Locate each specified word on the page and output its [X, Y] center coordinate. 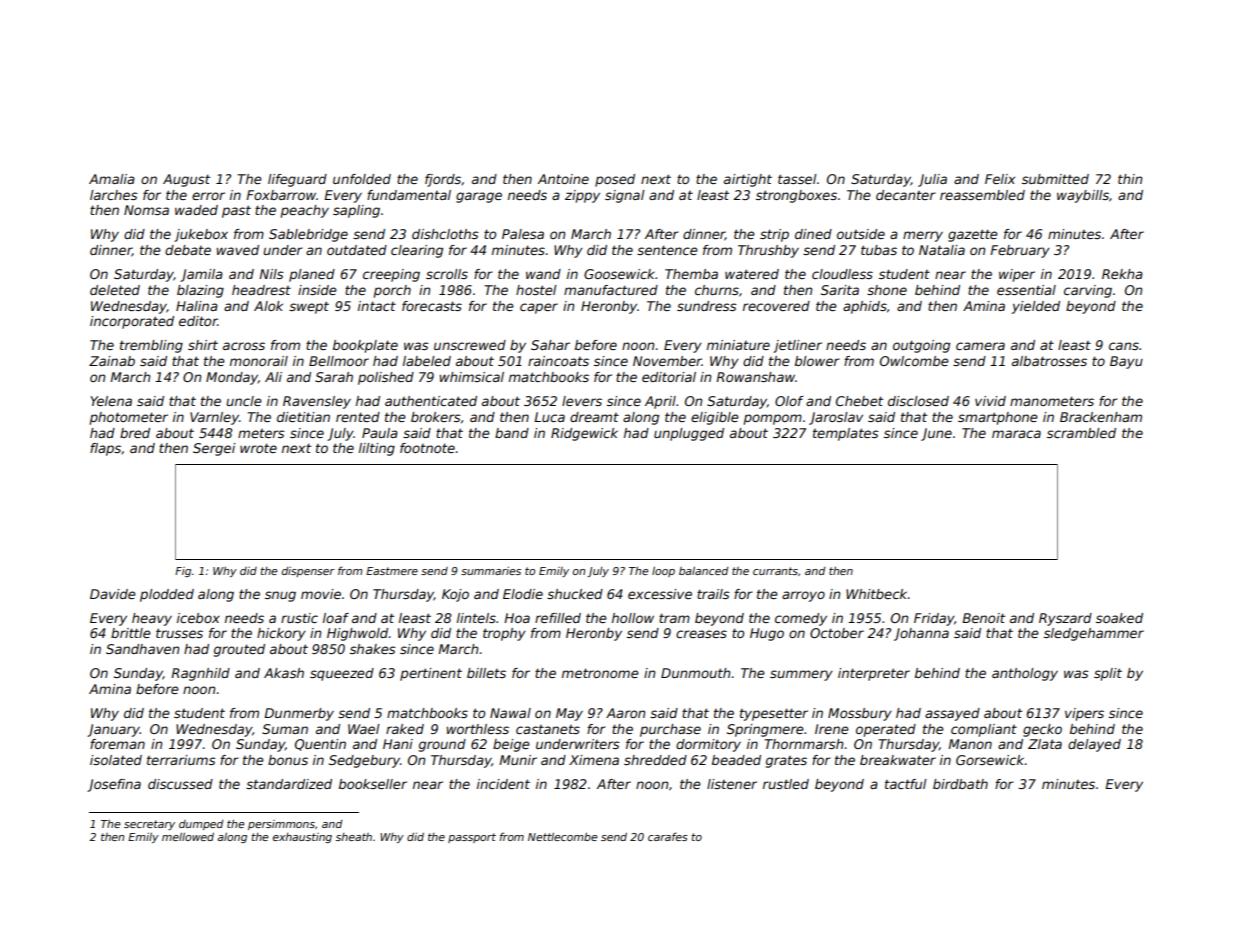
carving [1088, 291]
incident [503, 784]
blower [817, 361]
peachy [305, 211]
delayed [1094, 745]
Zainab [112, 361]
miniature [738, 345]
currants [775, 571]
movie [321, 594]
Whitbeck [876, 594]
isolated [116, 760]
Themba [691, 274]
